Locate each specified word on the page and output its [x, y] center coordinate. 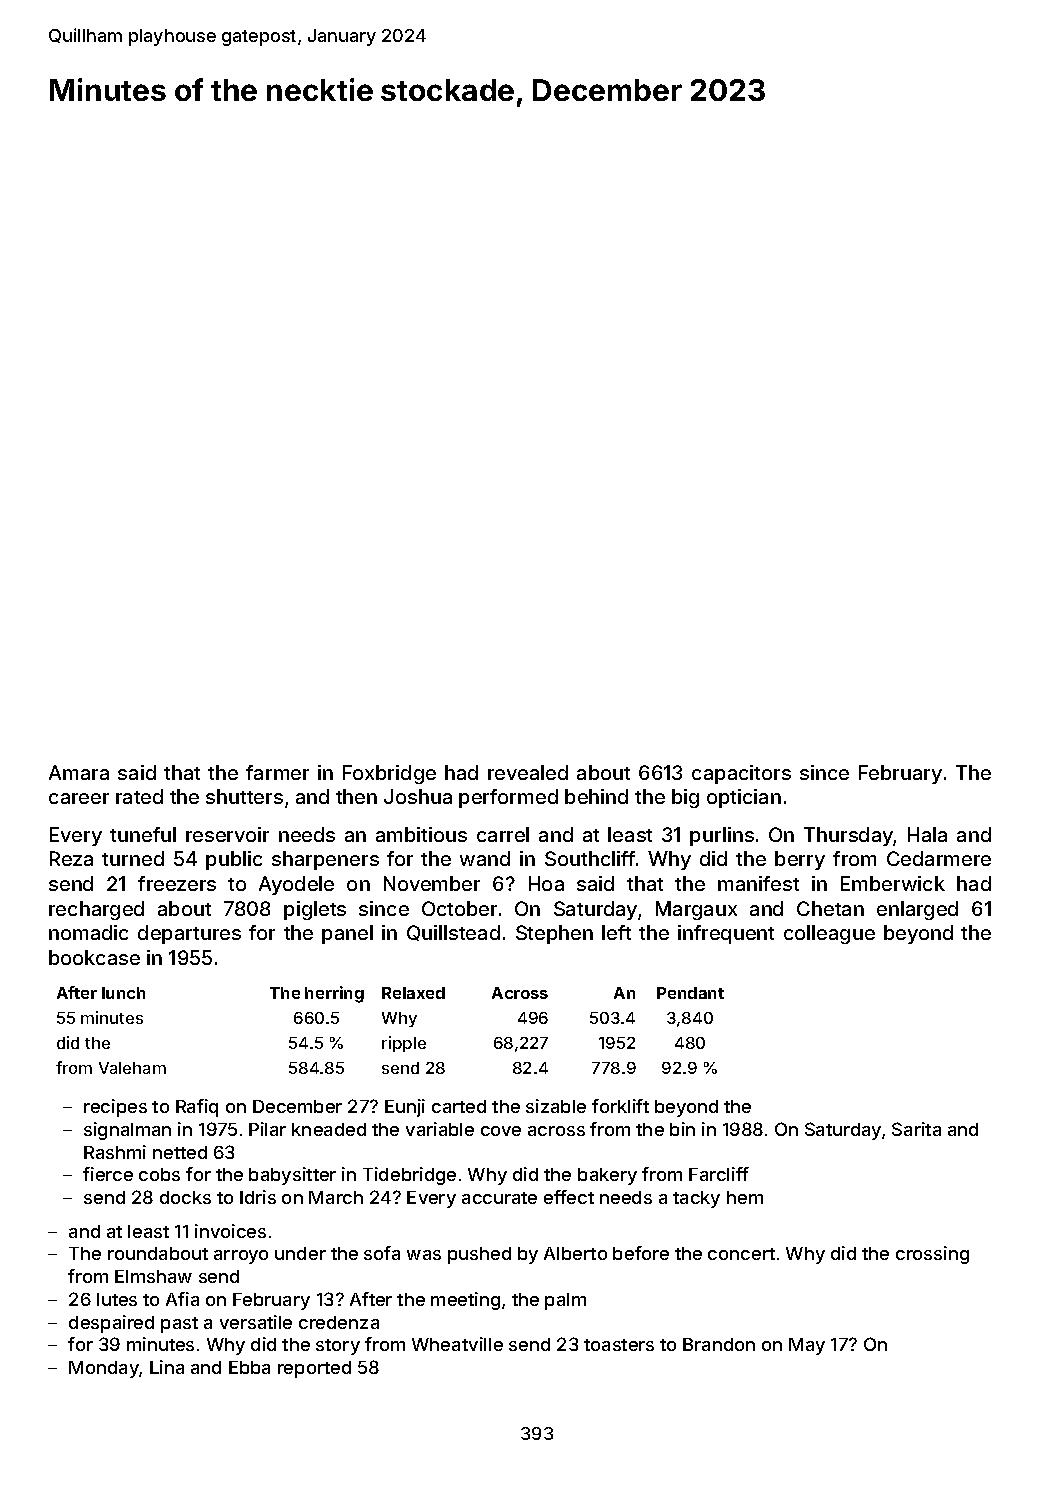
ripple [404, 1044]
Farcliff [719, 1174]
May [807, 1346]
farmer [277, 772]
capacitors [741, 774]
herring [334, 994]
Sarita [916, 1129]
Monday [104, 1369]
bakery [607, 1176]
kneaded [329, 1129]
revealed [528, 772]
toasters [619, 1345]
